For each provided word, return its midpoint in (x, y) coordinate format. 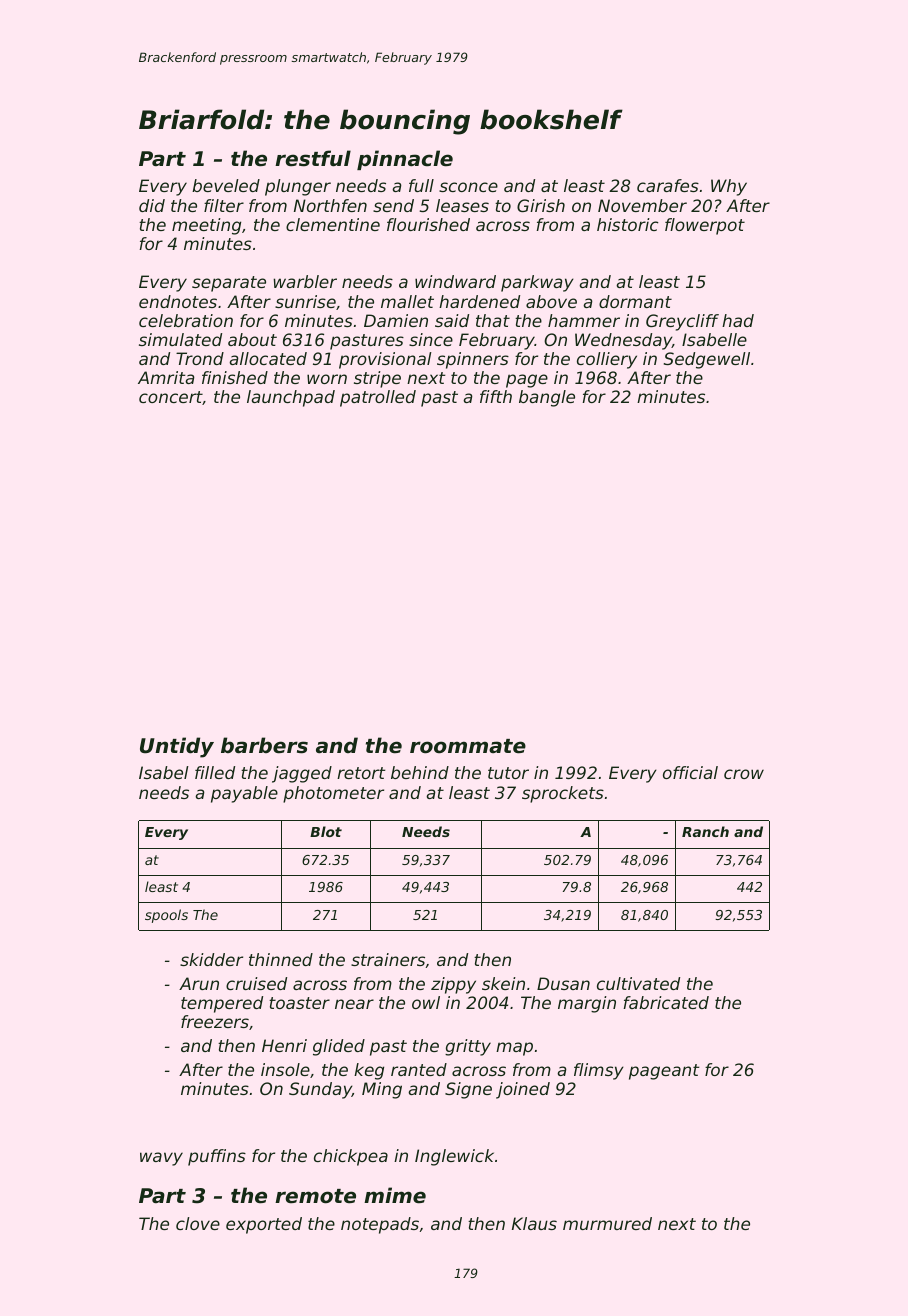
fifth (496, 396)
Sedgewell (707, 360)
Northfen (330, 205)
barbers (264, 745)
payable (244, 794)
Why (729, 187)
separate (229, 284)
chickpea (351, 1157)
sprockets (563, 794)
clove (198, 1223)
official (690, 772)
